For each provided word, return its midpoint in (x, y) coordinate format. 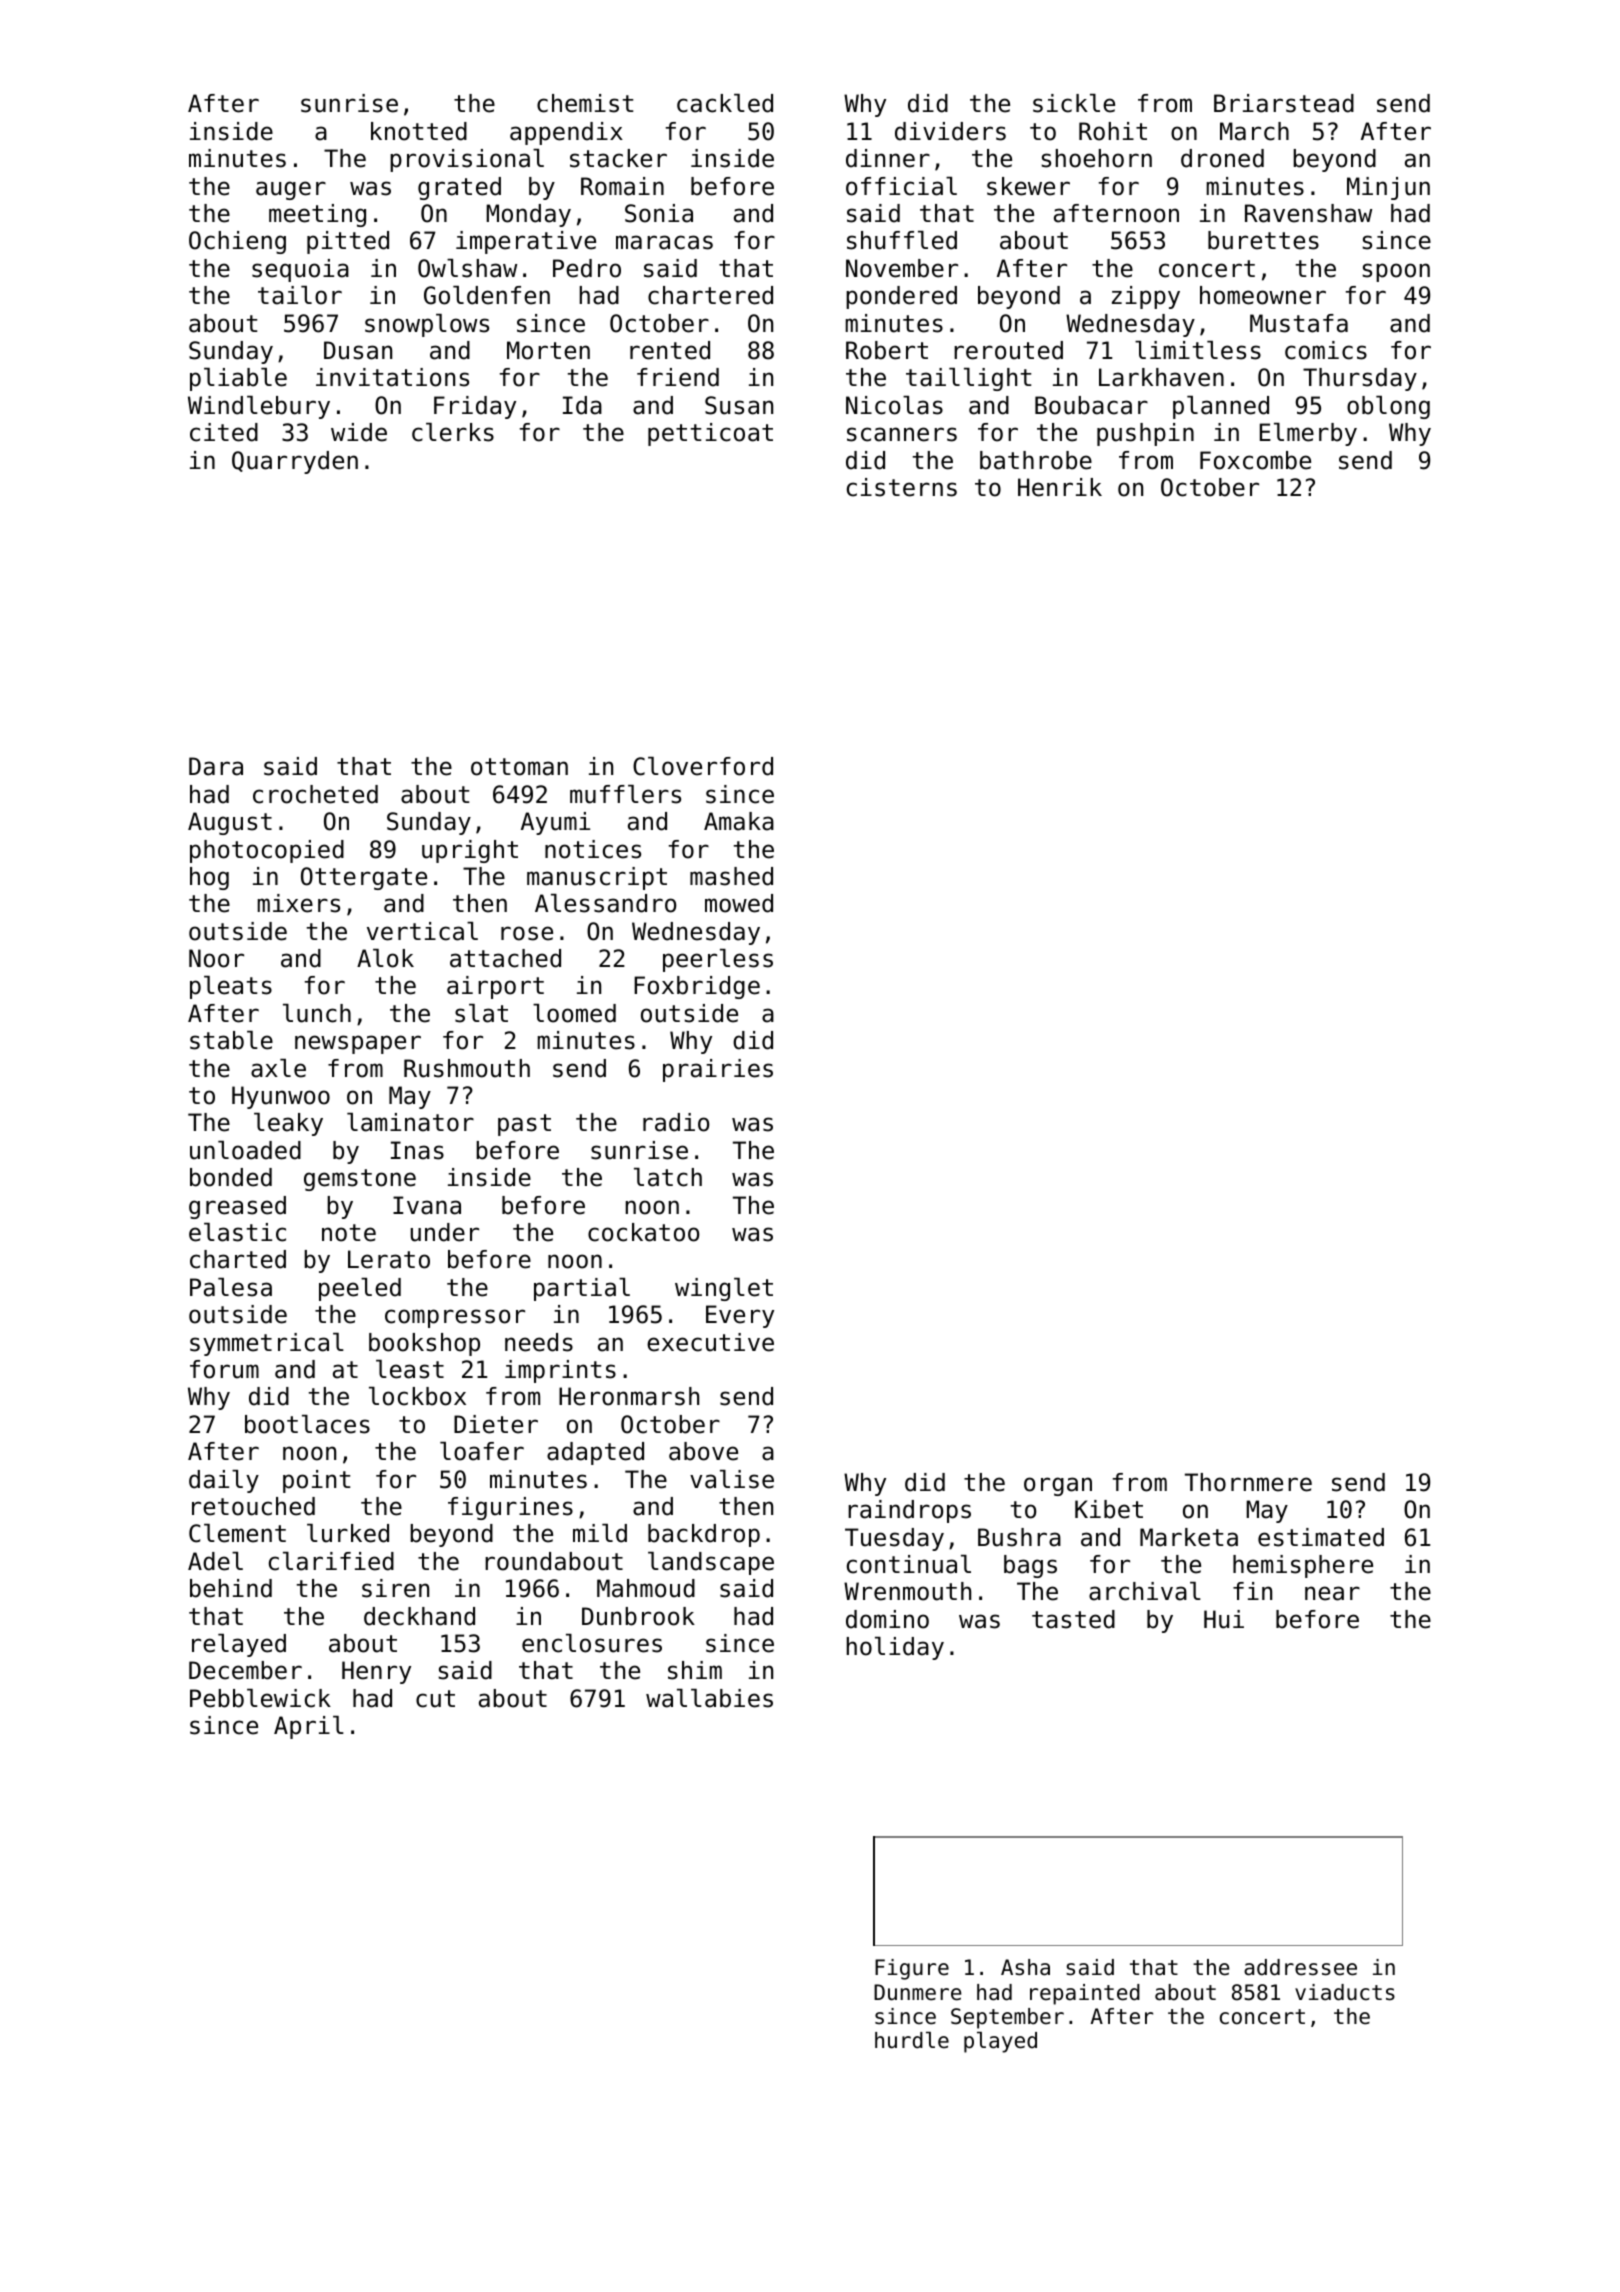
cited (224, 432)
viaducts (1345, 1992)
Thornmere (1248, 1482)
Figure (912, 1969)
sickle (1074, 103)
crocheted (315, 794)
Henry (376, 1672)
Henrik (1060, 487)
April (309, 1727)
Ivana (427, 1205)
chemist (585, 103)
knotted (419, 131)
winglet (724, 1289)
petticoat (710, 434)
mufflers (625, 794)
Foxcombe (1255, 460)
